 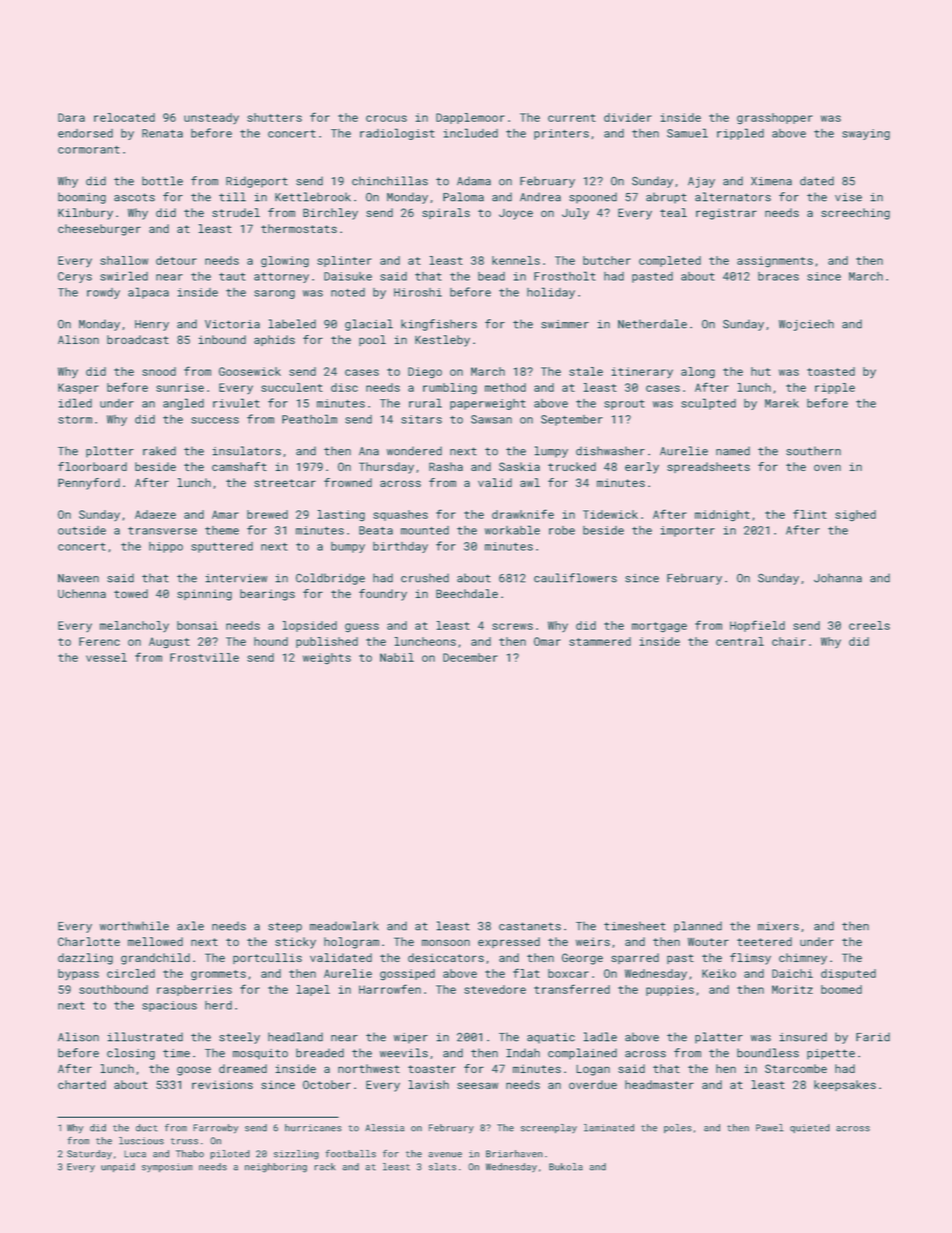 What do you see at coordinates (89, 1155) in the screenshot?
I see `Saturday` at bounding box center [89, 1155].
